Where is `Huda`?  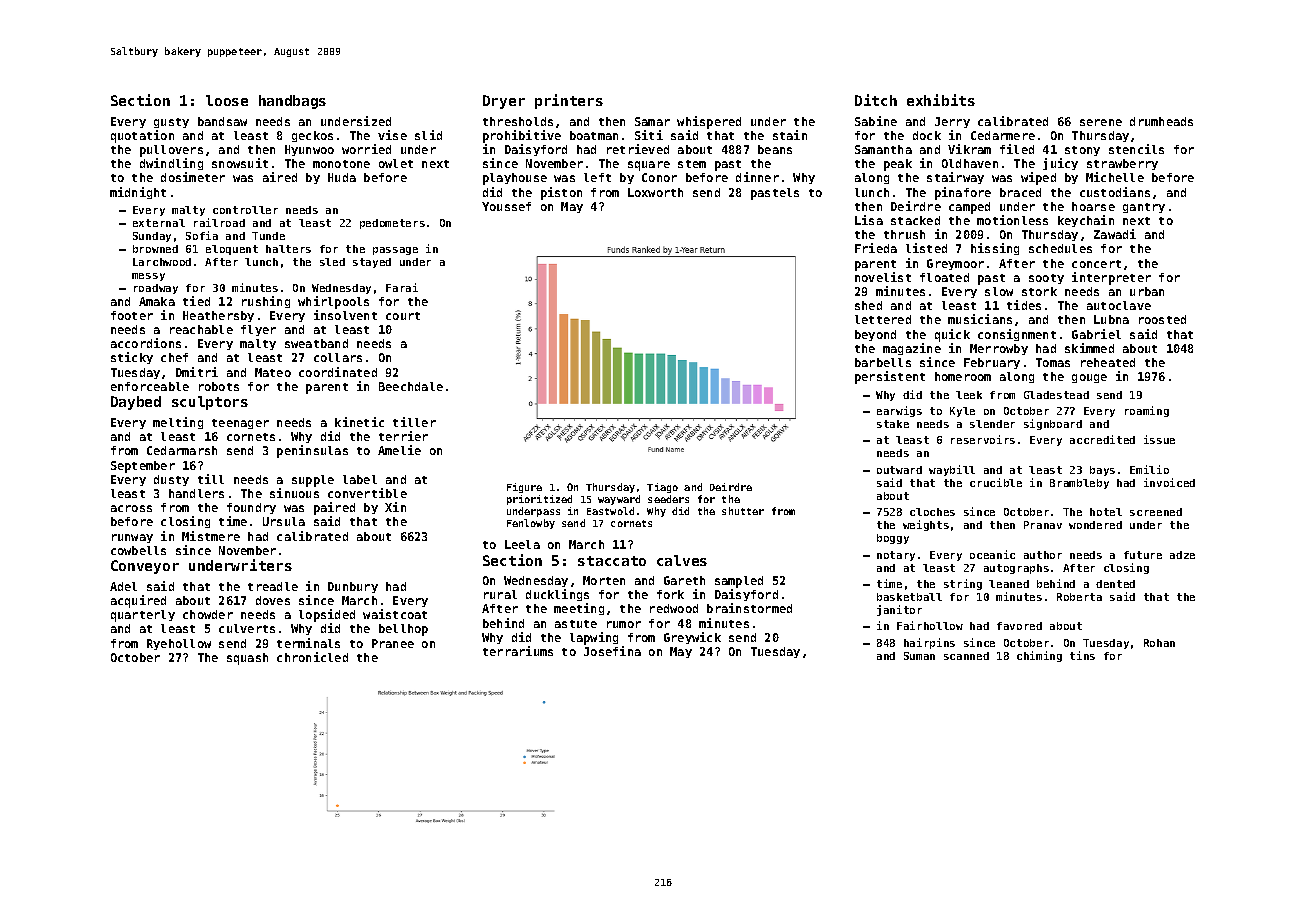
Huda is located at coordinates (342, 177).
